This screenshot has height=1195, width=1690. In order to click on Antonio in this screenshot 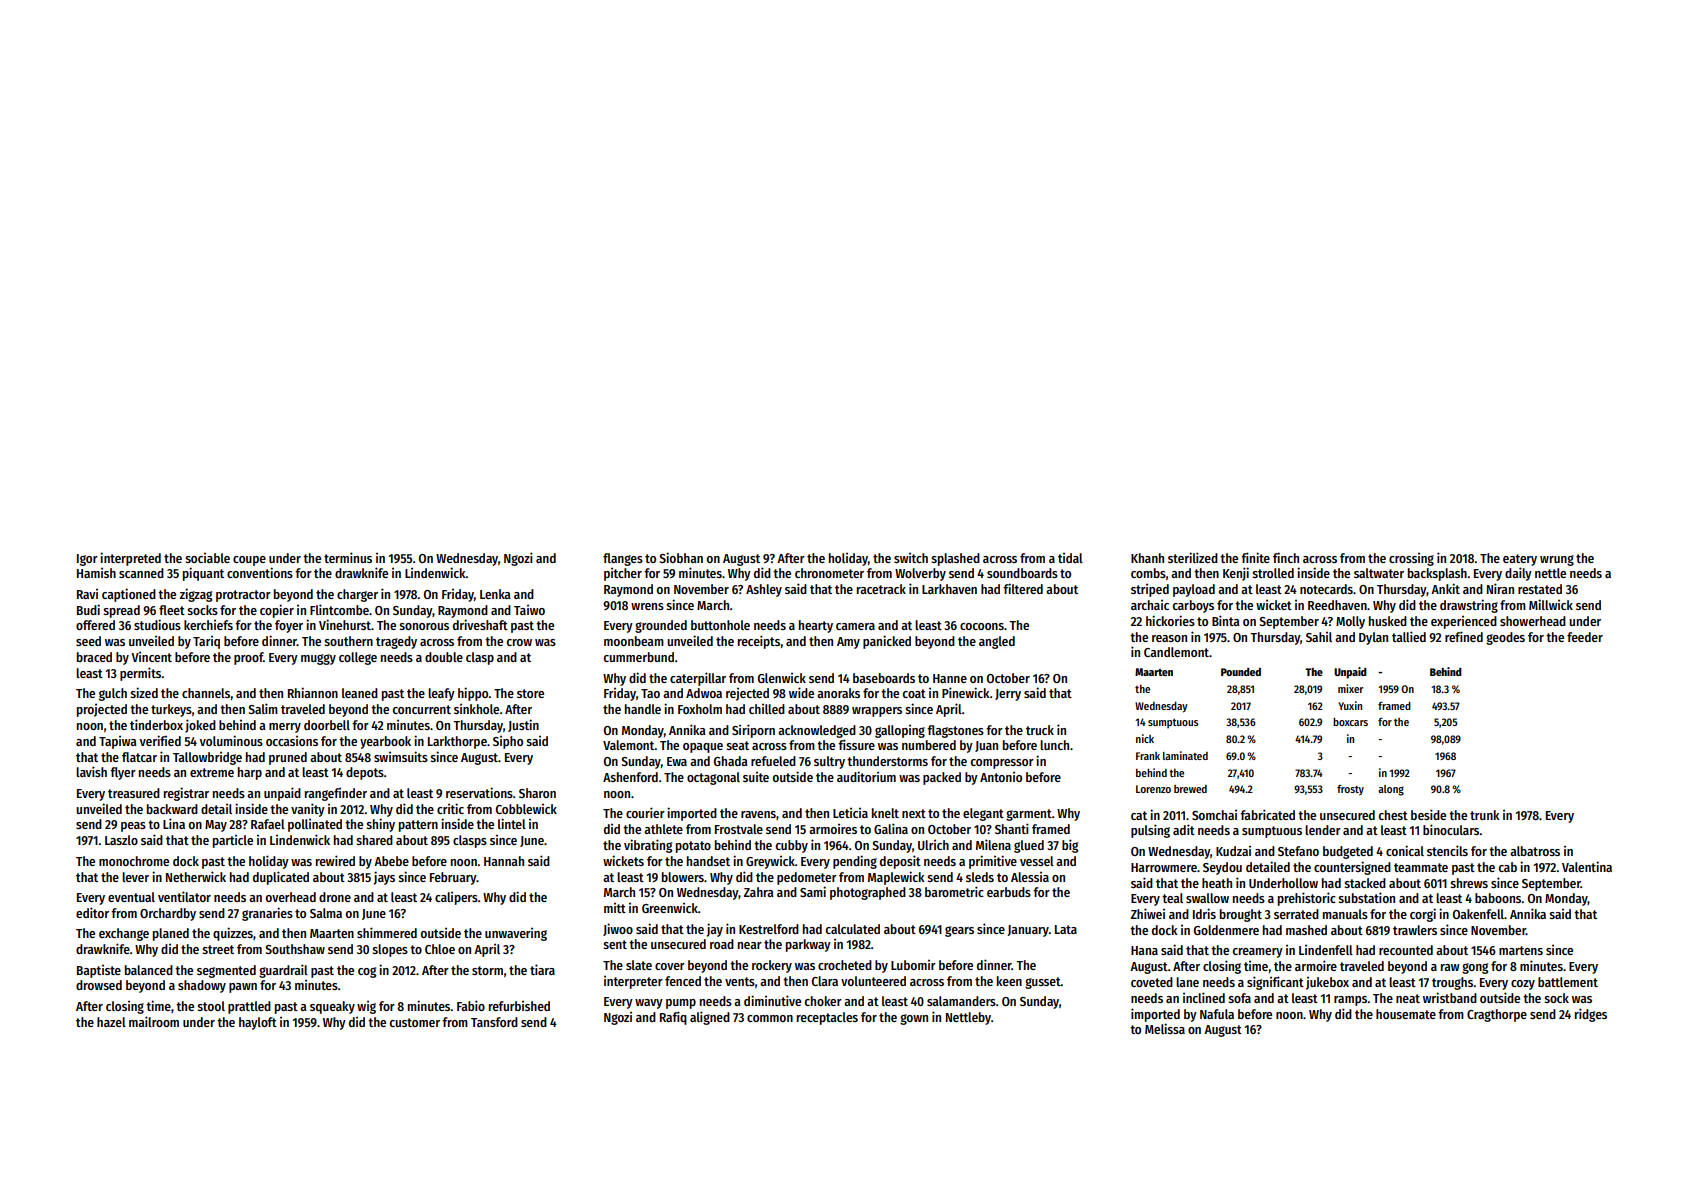, I will do `click(1001, 777)`.
